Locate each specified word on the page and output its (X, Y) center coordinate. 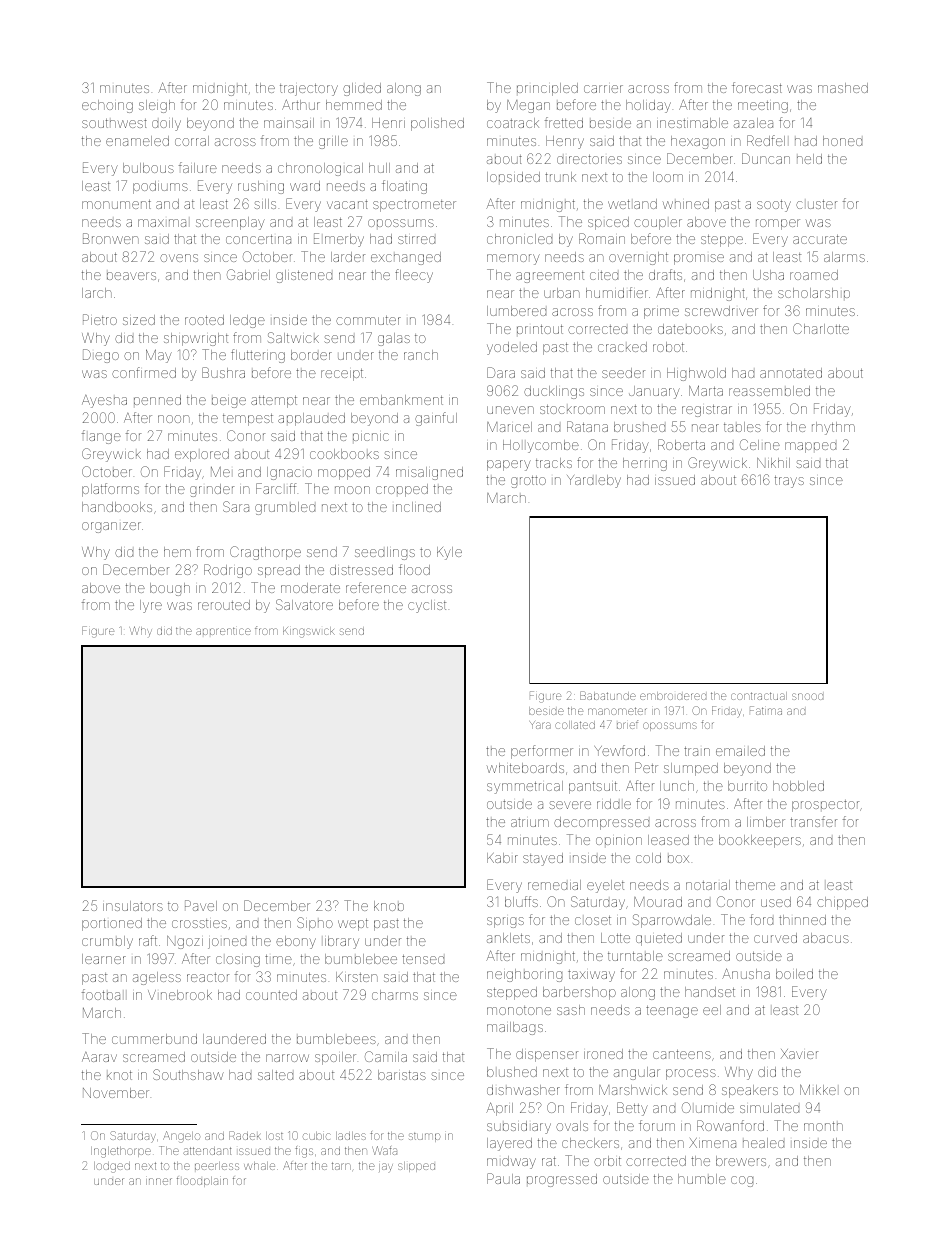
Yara (540, 725)
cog (742, 1181)
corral (192, 141)
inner (159, 1181)
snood (807, 696)
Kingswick (309, 632)
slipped (416, 1167)
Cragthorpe (265, 553)
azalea (753, 123)
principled (547, 89)
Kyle (449, 553)
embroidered (673, 696)
